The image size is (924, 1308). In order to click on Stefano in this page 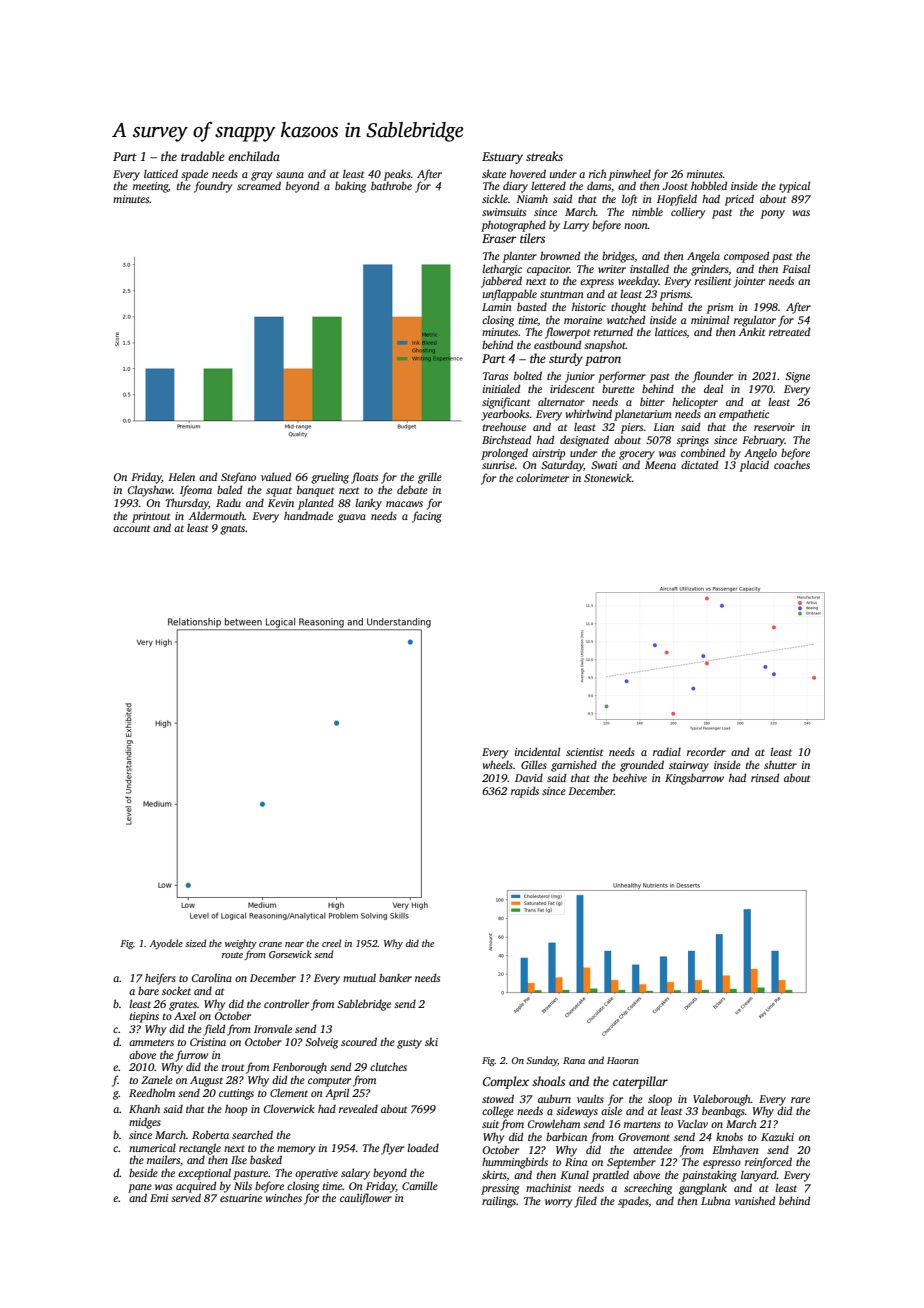, I will do `click(238, 478)`.
